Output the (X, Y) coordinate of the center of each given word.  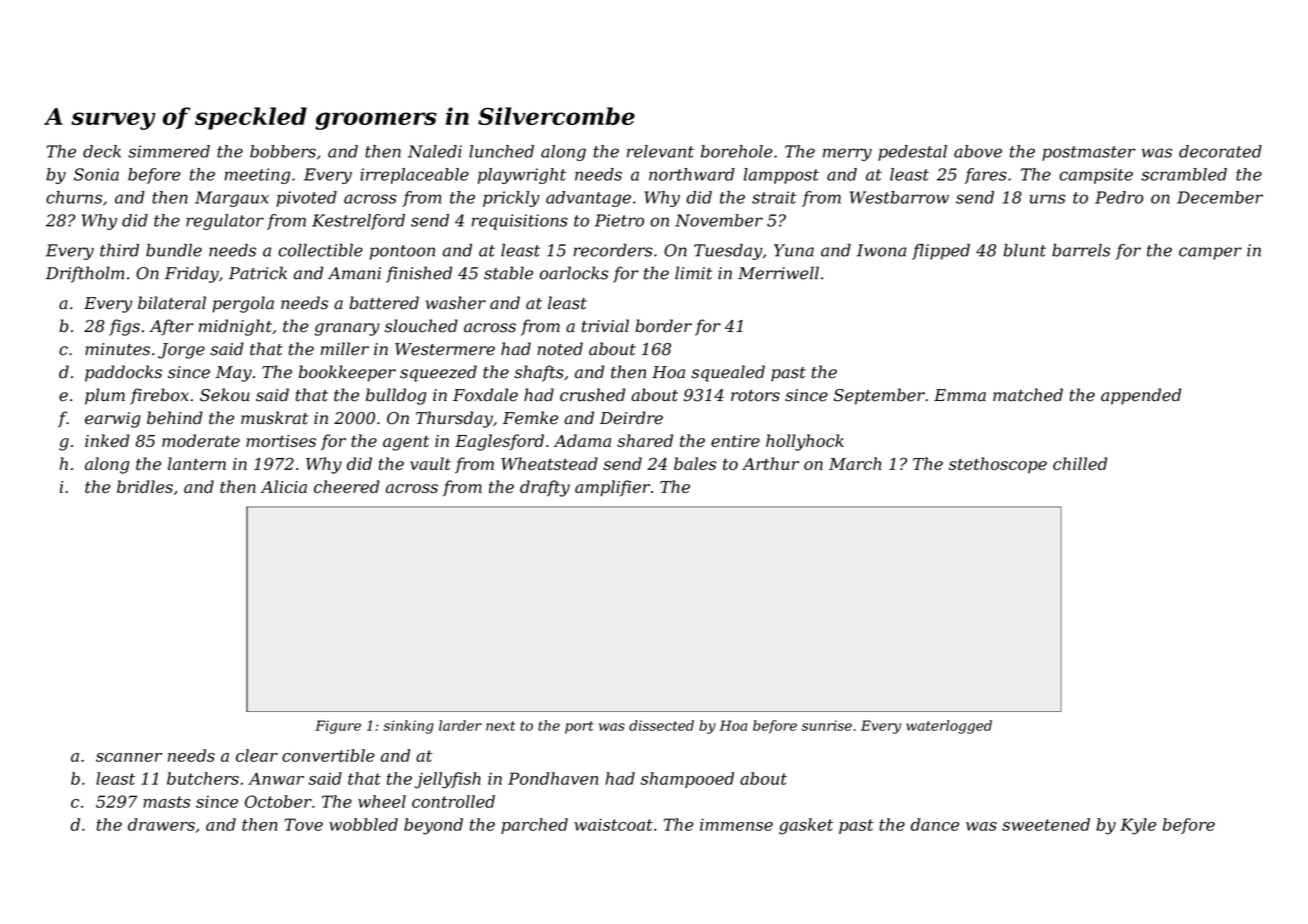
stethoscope (998, 465)
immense (736, 824)
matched (1028, 395)
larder (460, 725)
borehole (737, 151)
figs (124, 327)
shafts (539, 373)
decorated (1220, 151)
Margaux (232, 199)
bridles (145, 486)
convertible (328, 755)
